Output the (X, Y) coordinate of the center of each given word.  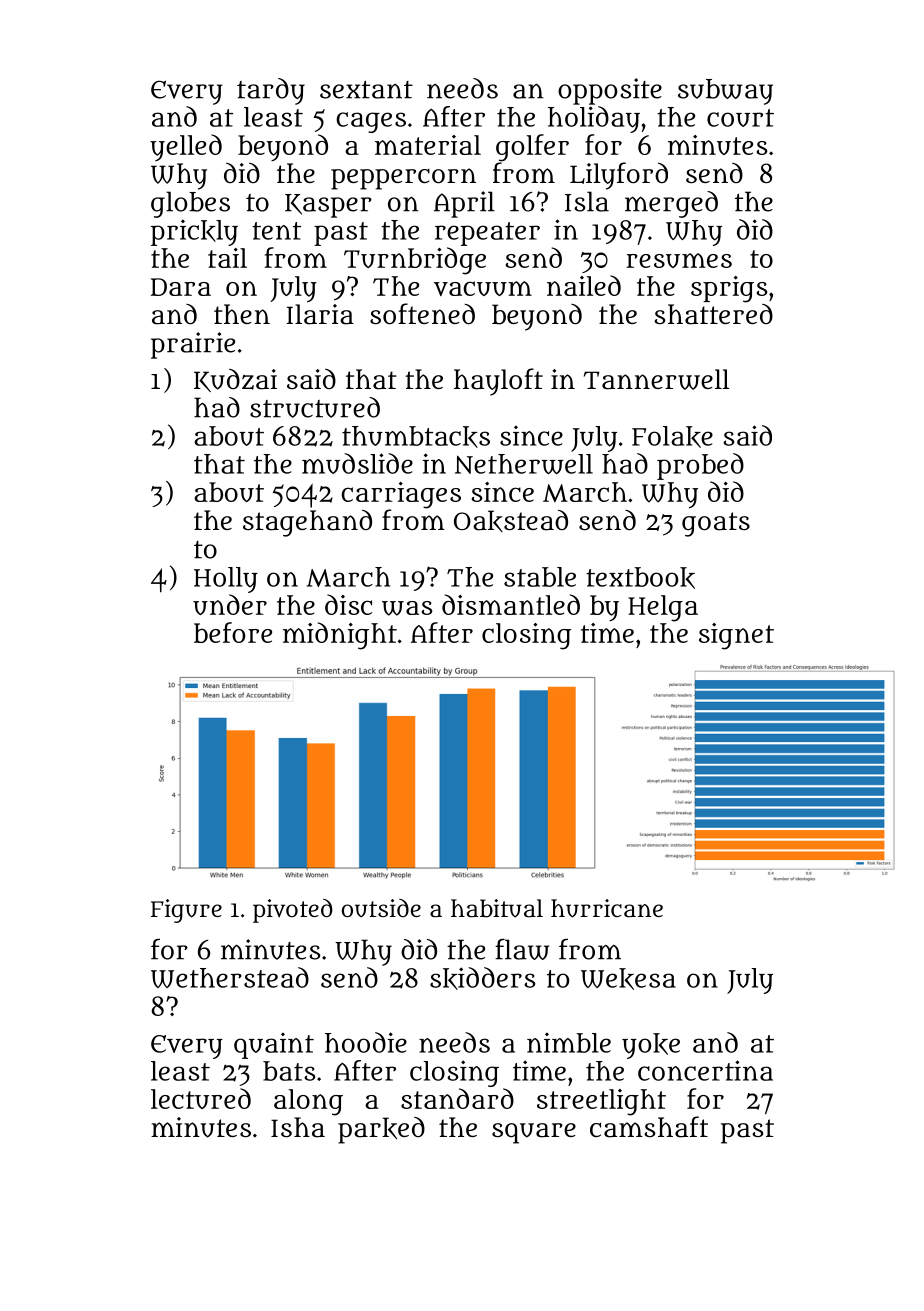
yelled (186, 147)
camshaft (649, 1127)
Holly (226, 580)
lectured (201, 1098)
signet (736, 636)
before (233, 632)
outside (381, 908)
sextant (366, 90)
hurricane (607, 908)
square (534, 1133)
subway (725, 92)
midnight (340, 636)
